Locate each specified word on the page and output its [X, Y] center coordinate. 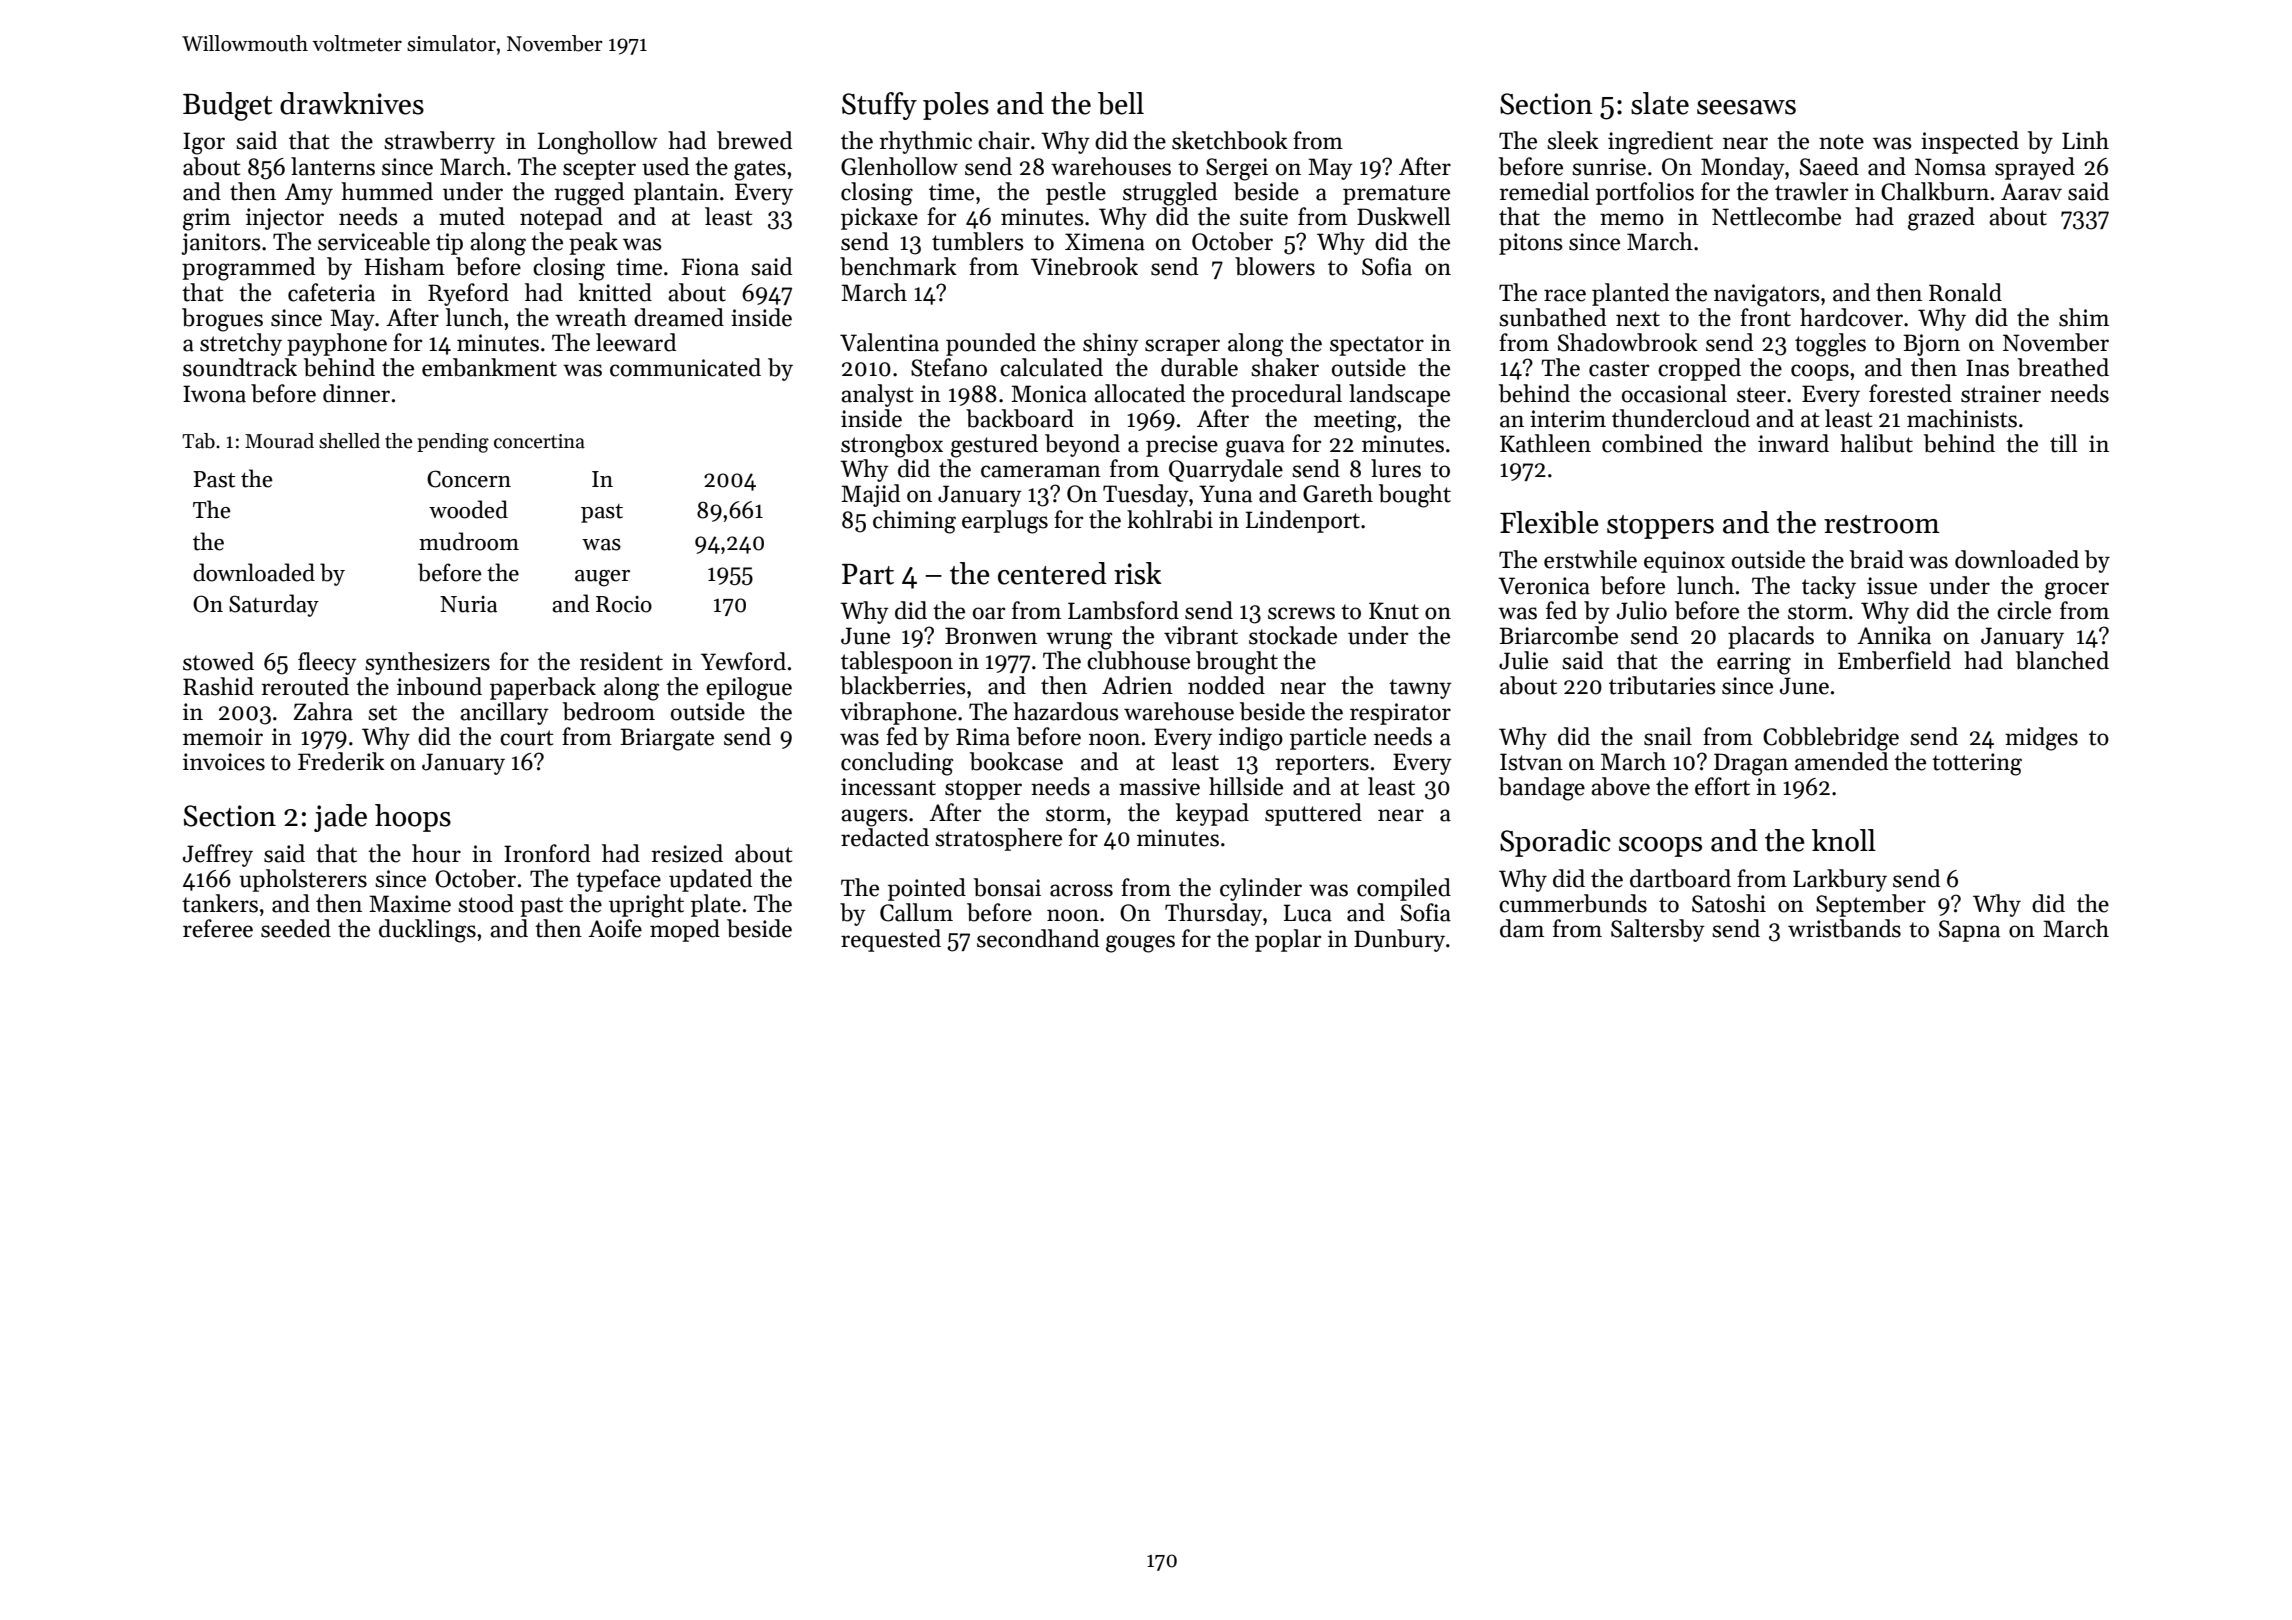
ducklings [427, 931]
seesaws [1746, 107]
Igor [204, 143]
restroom [1882, 524]
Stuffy [879, 106]
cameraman [1041, 471]
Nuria [469, 604]
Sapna [1969, 931]
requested [891, 940]
